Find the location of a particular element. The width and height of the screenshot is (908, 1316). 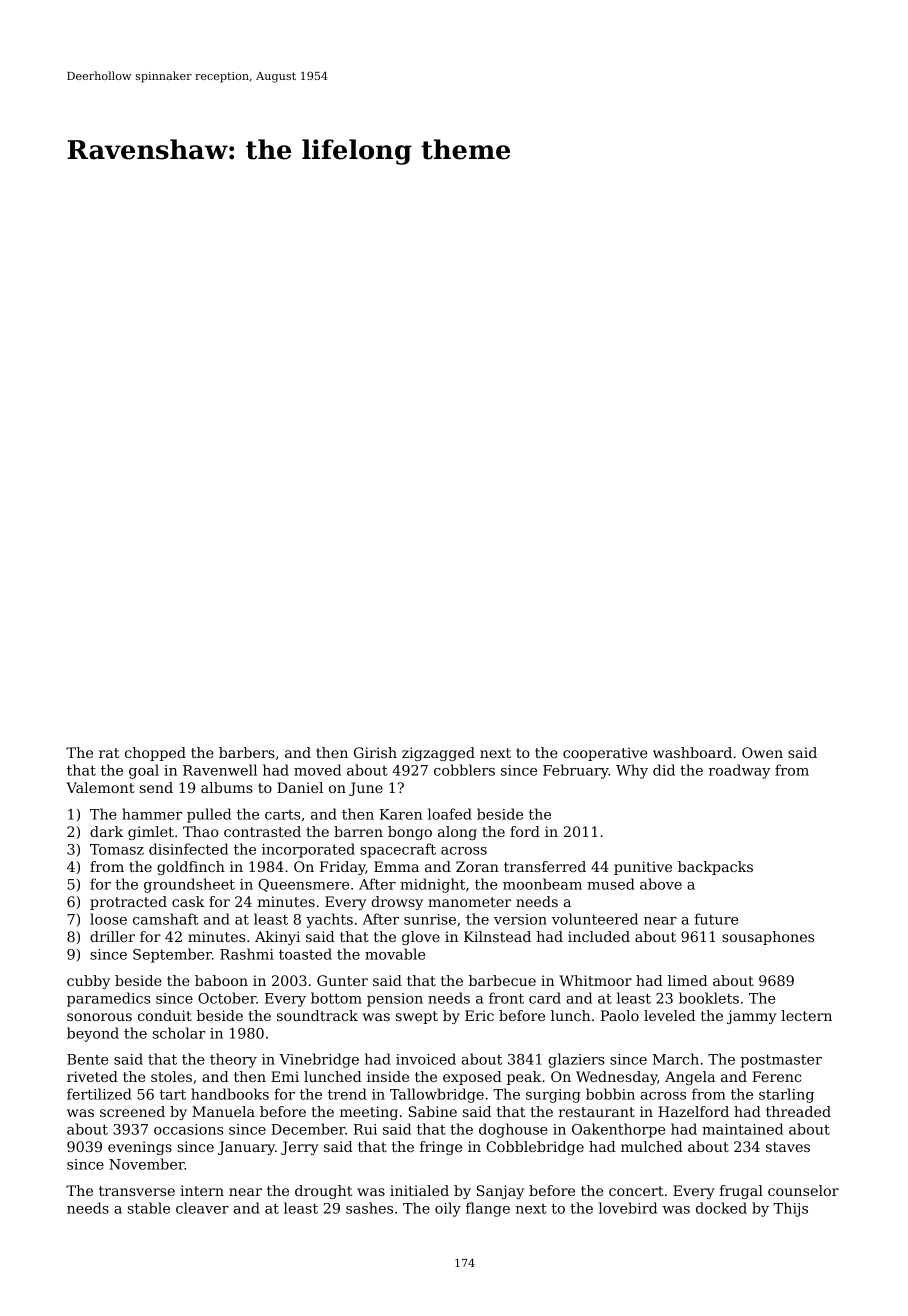

sousaphones is located at coordinates (768, 938).
